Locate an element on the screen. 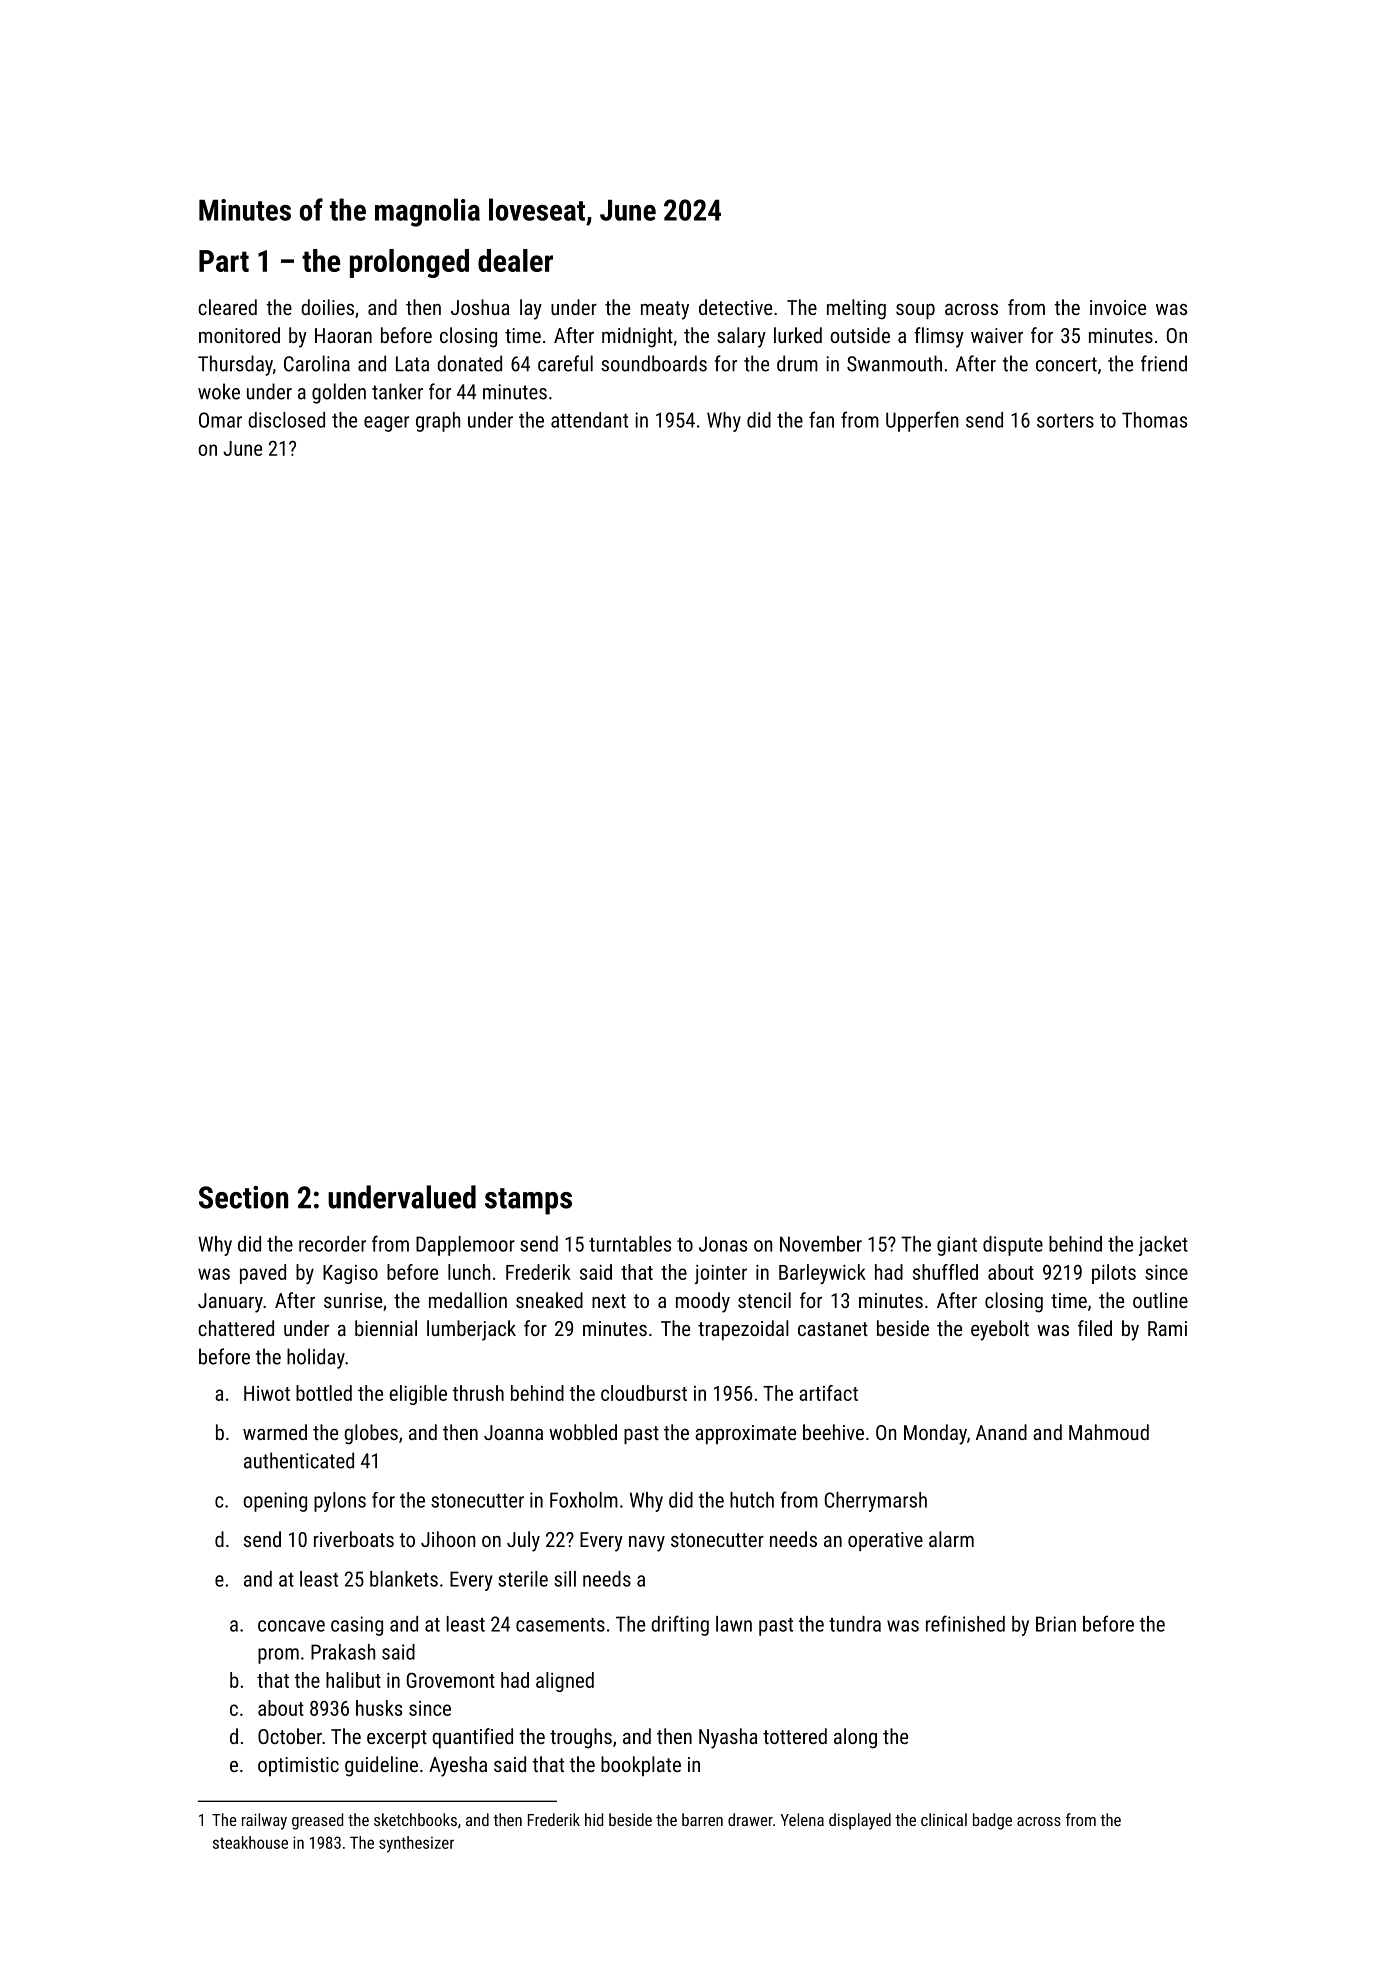  sorters is located at coordinates (1065, 421).
